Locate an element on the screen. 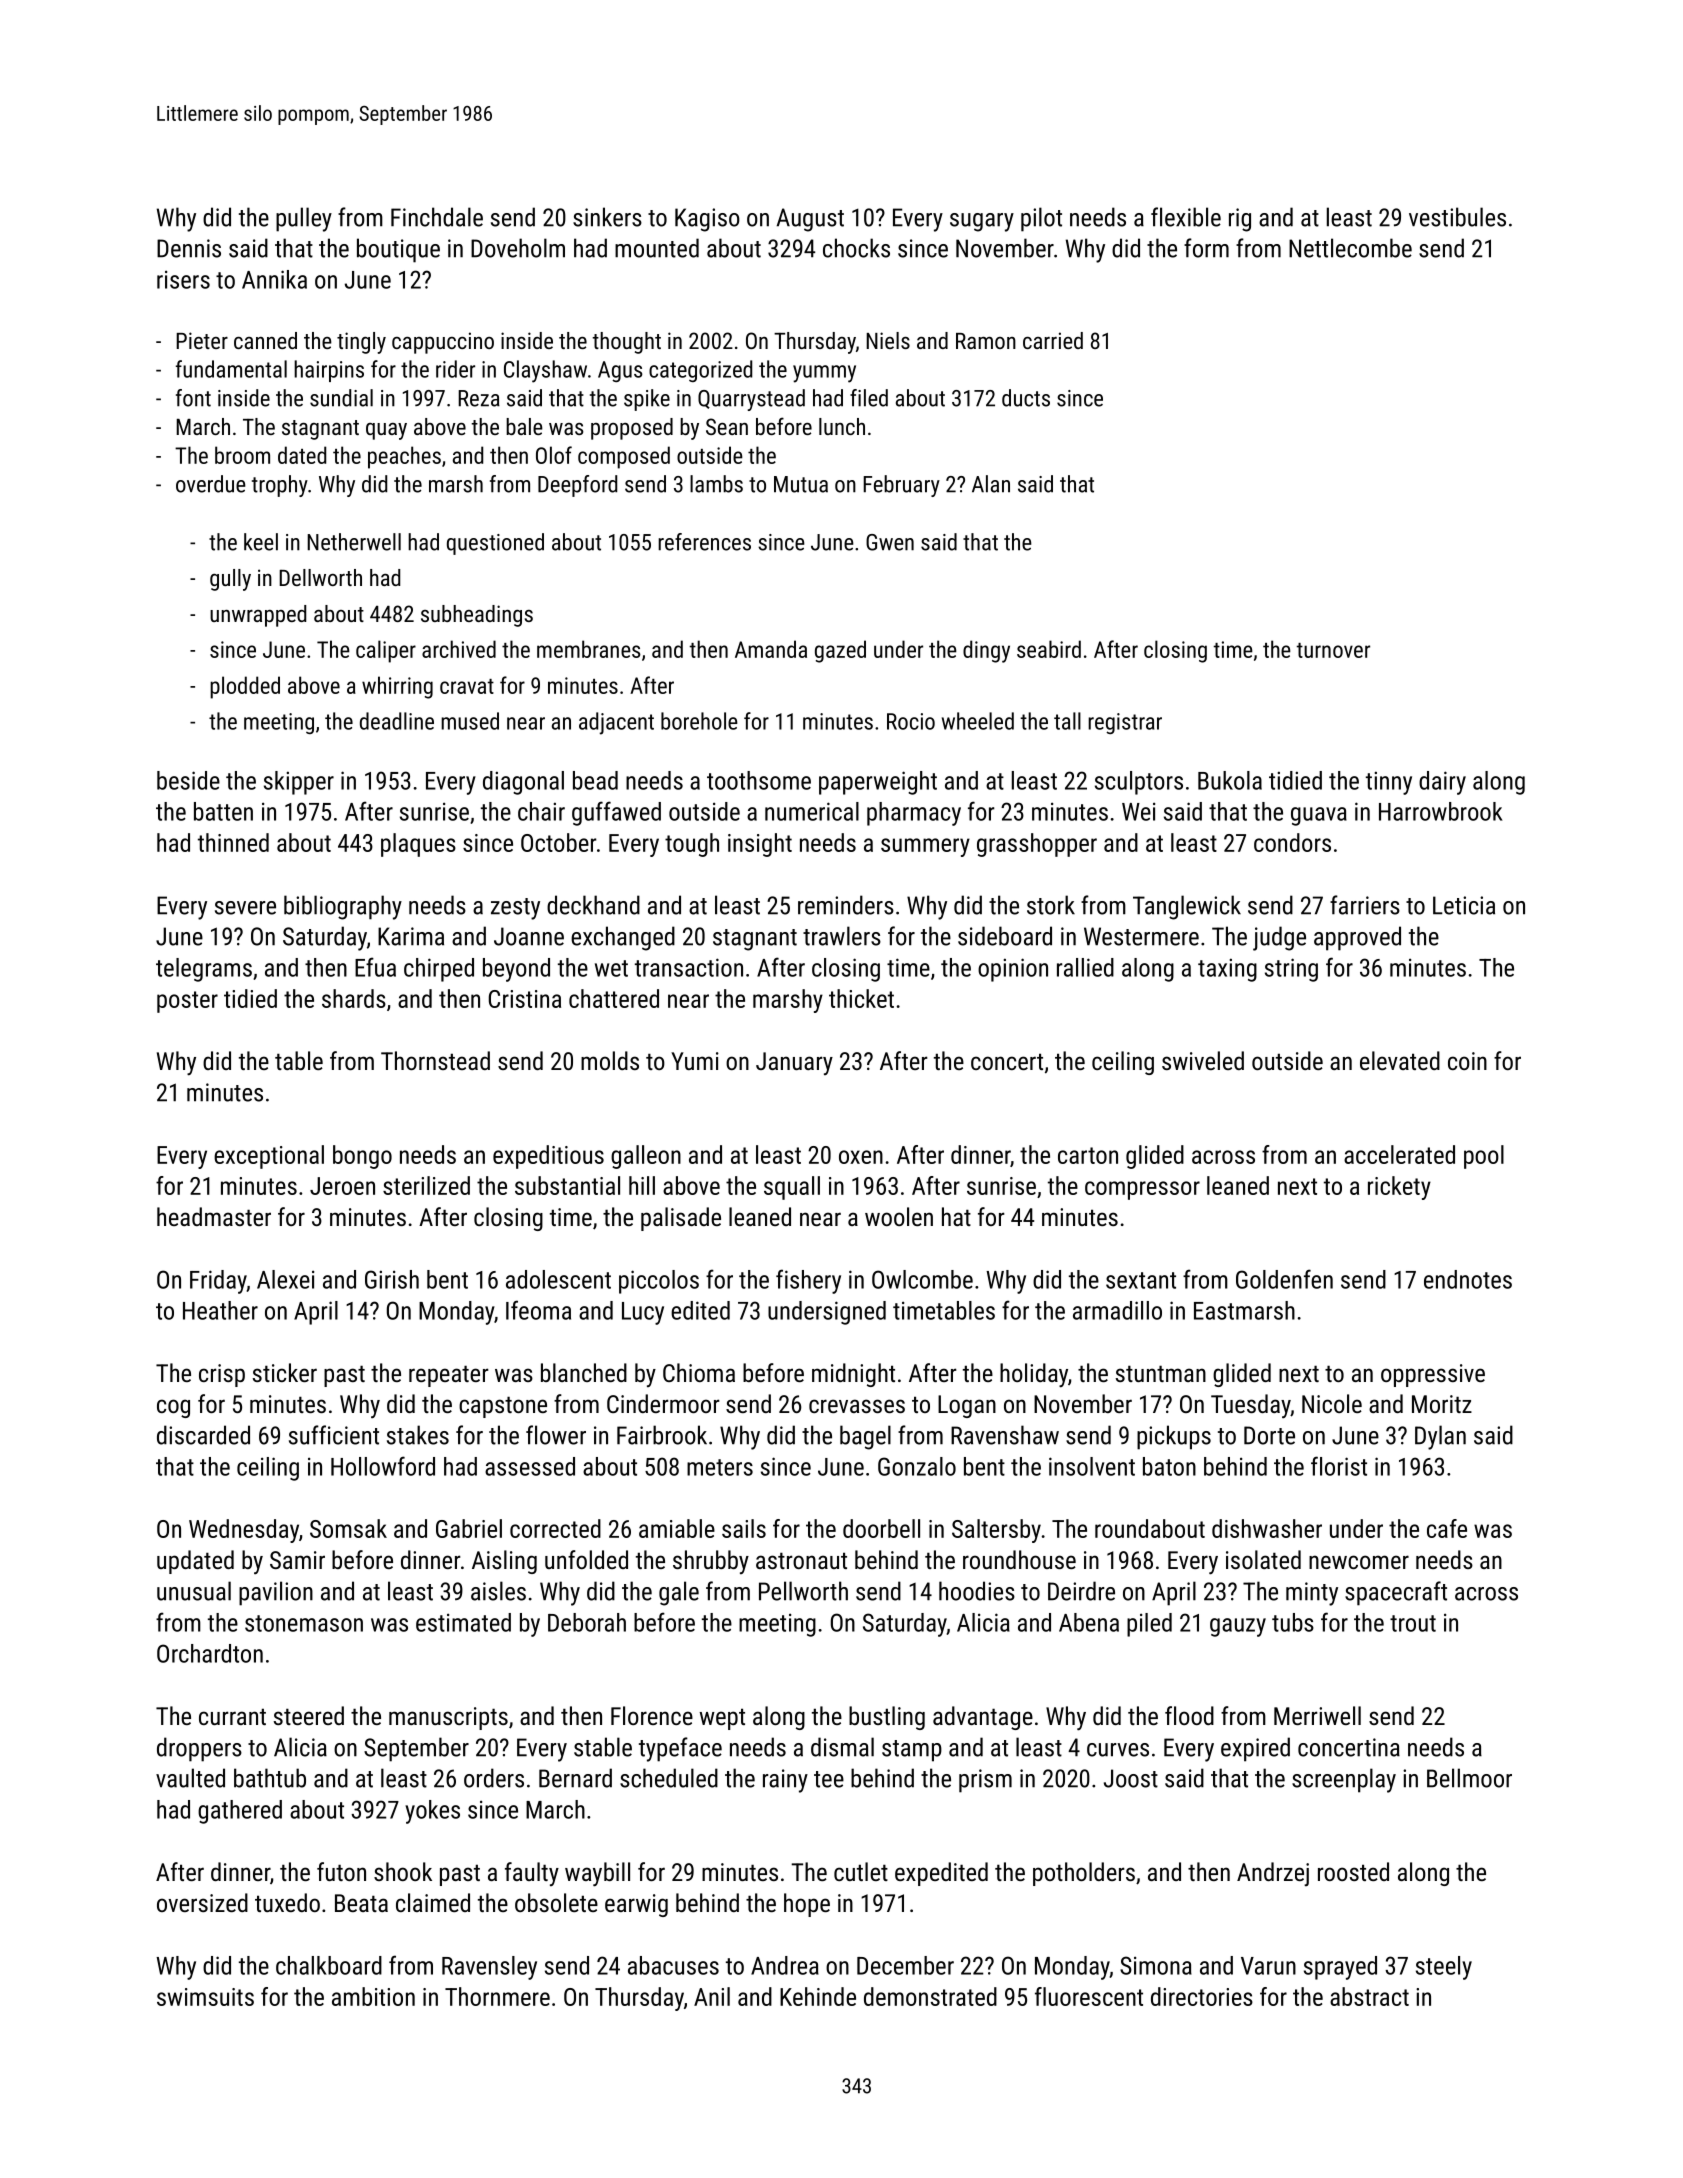 Image resolution: width=1683 pixels, height=2178 pixels. rig is located at coordinates (1240, 220).
